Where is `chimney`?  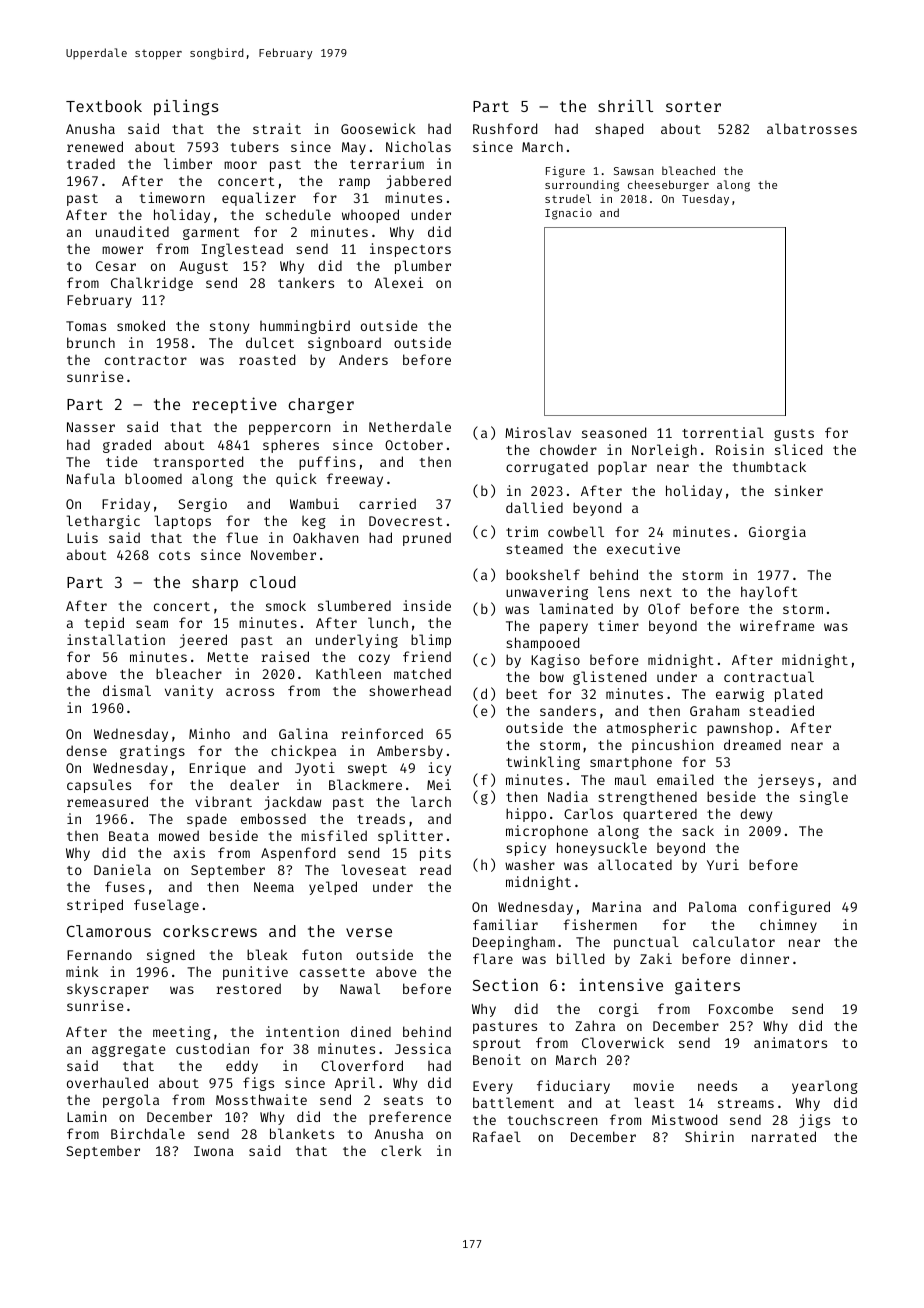 chimney is located at coordinates (788, 926).
